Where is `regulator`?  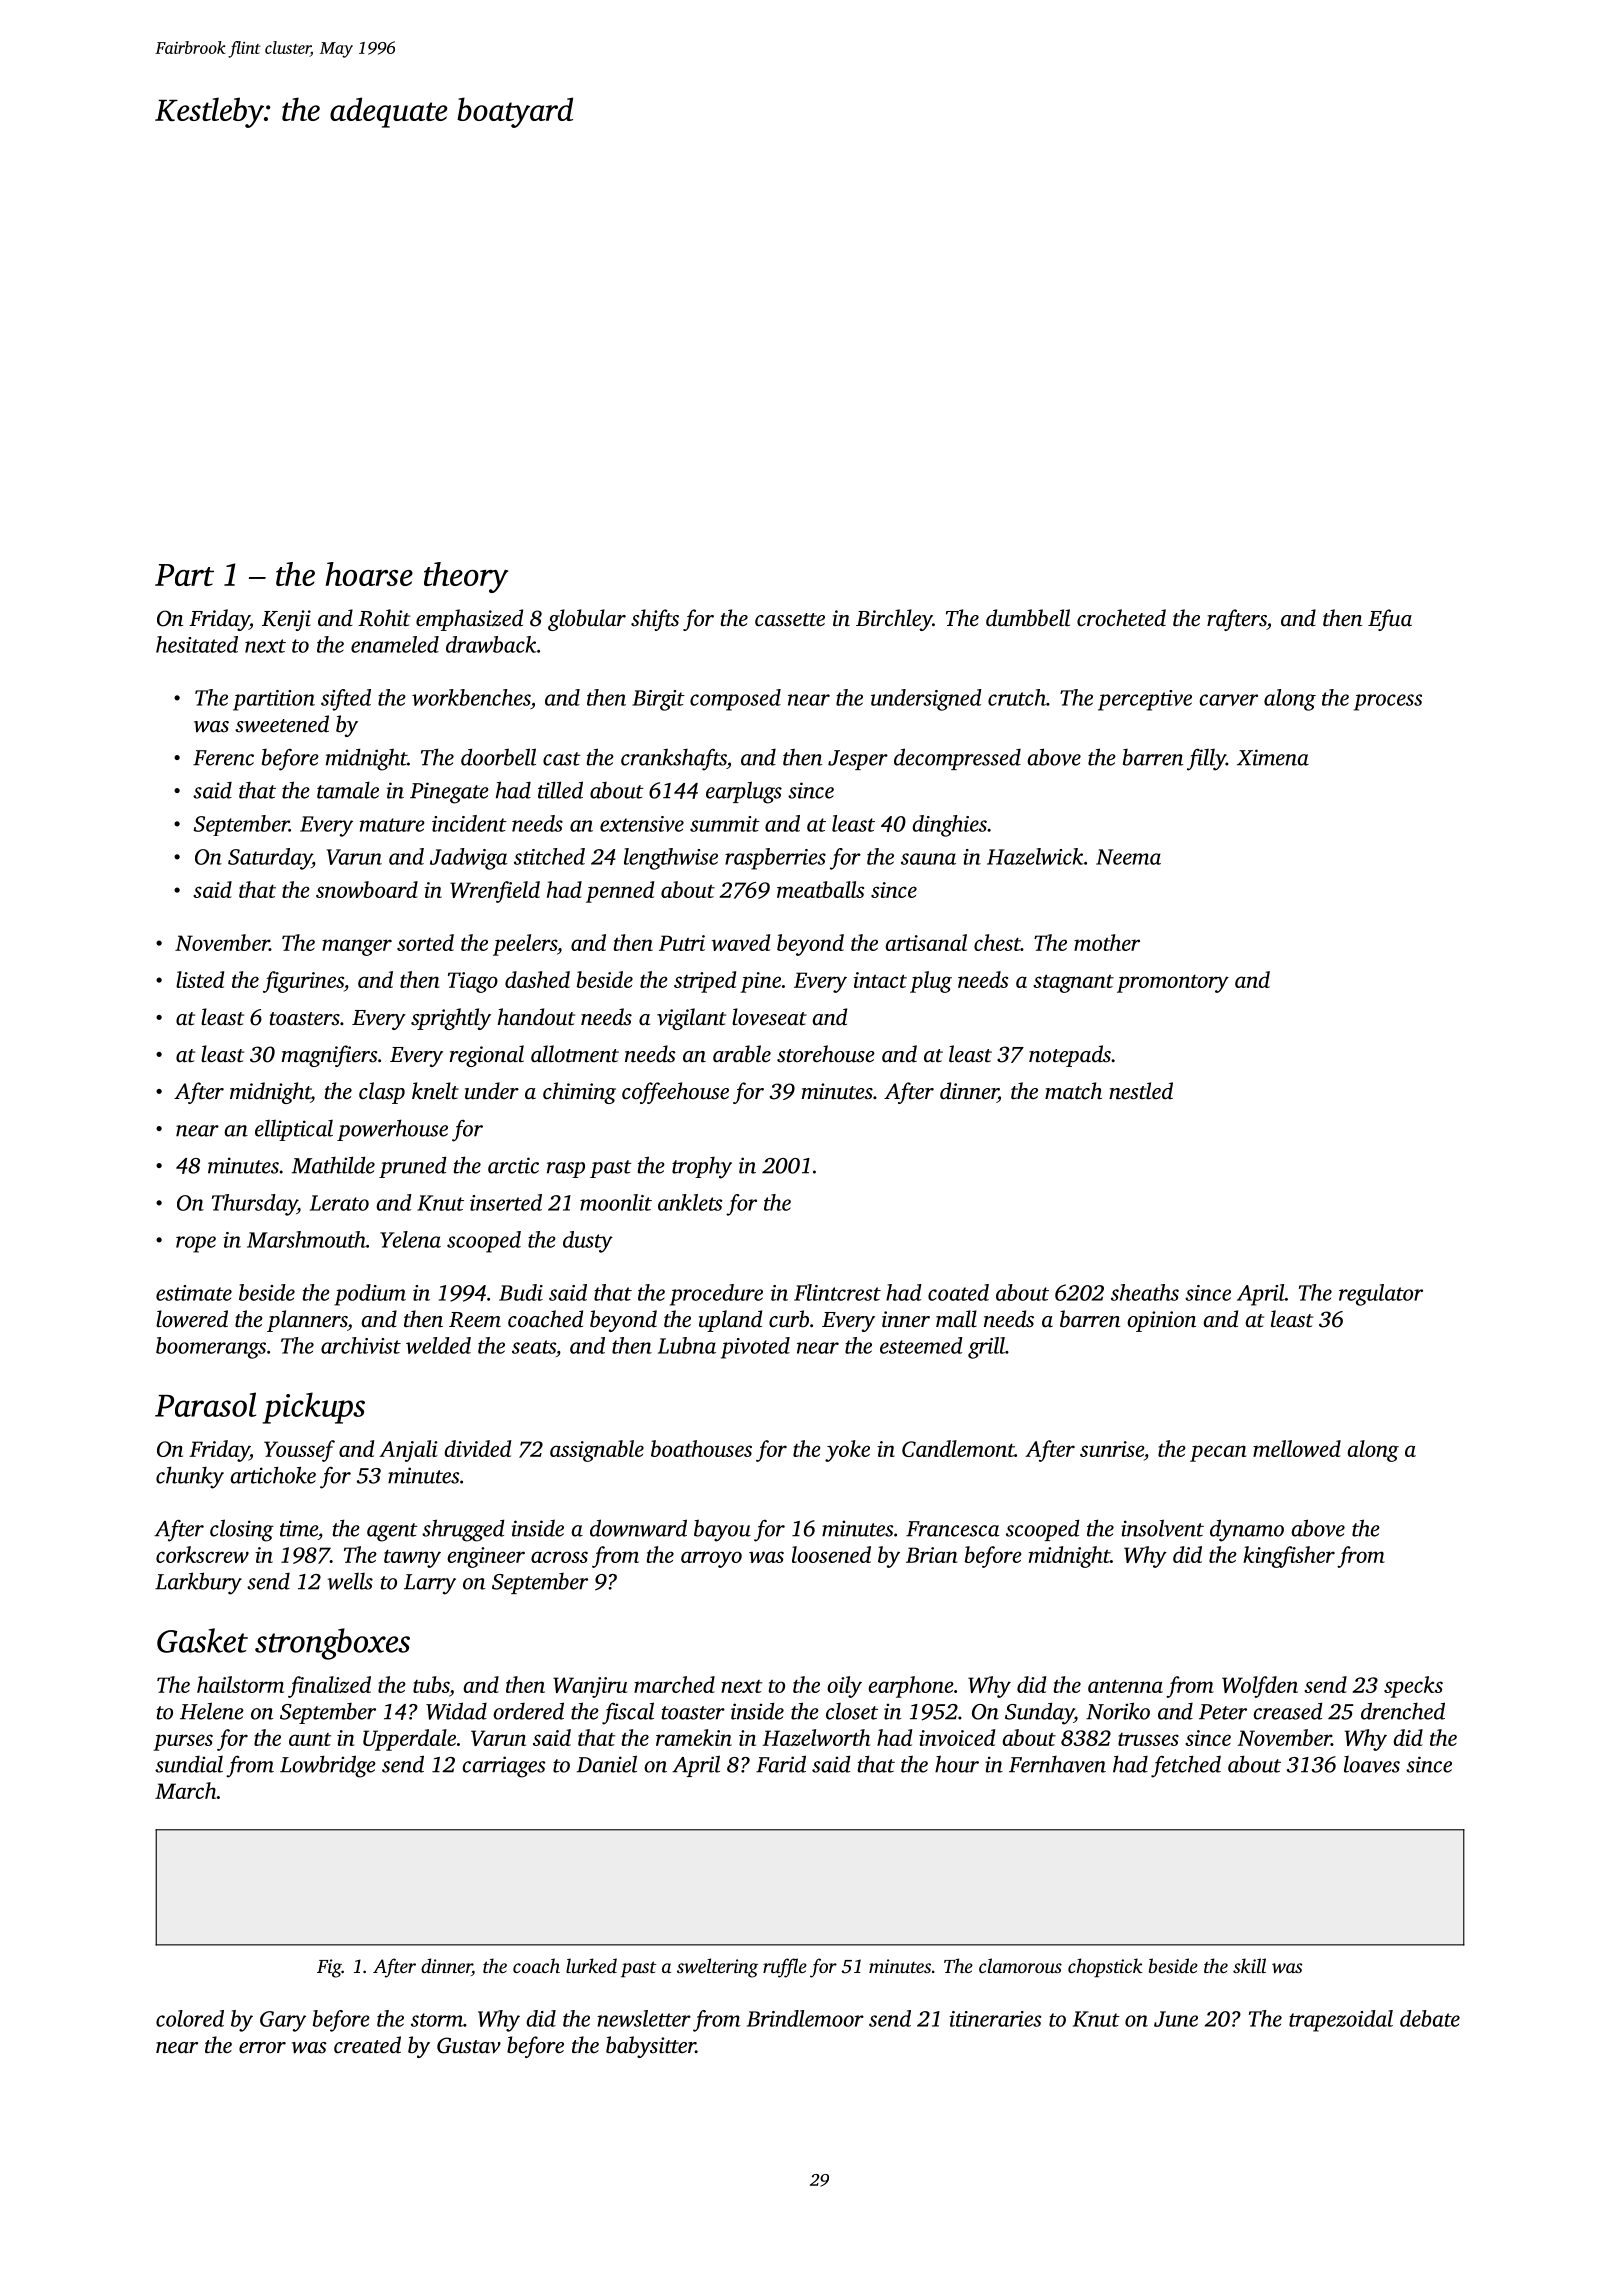 regulator is located at coordinates (1381, 1295).
